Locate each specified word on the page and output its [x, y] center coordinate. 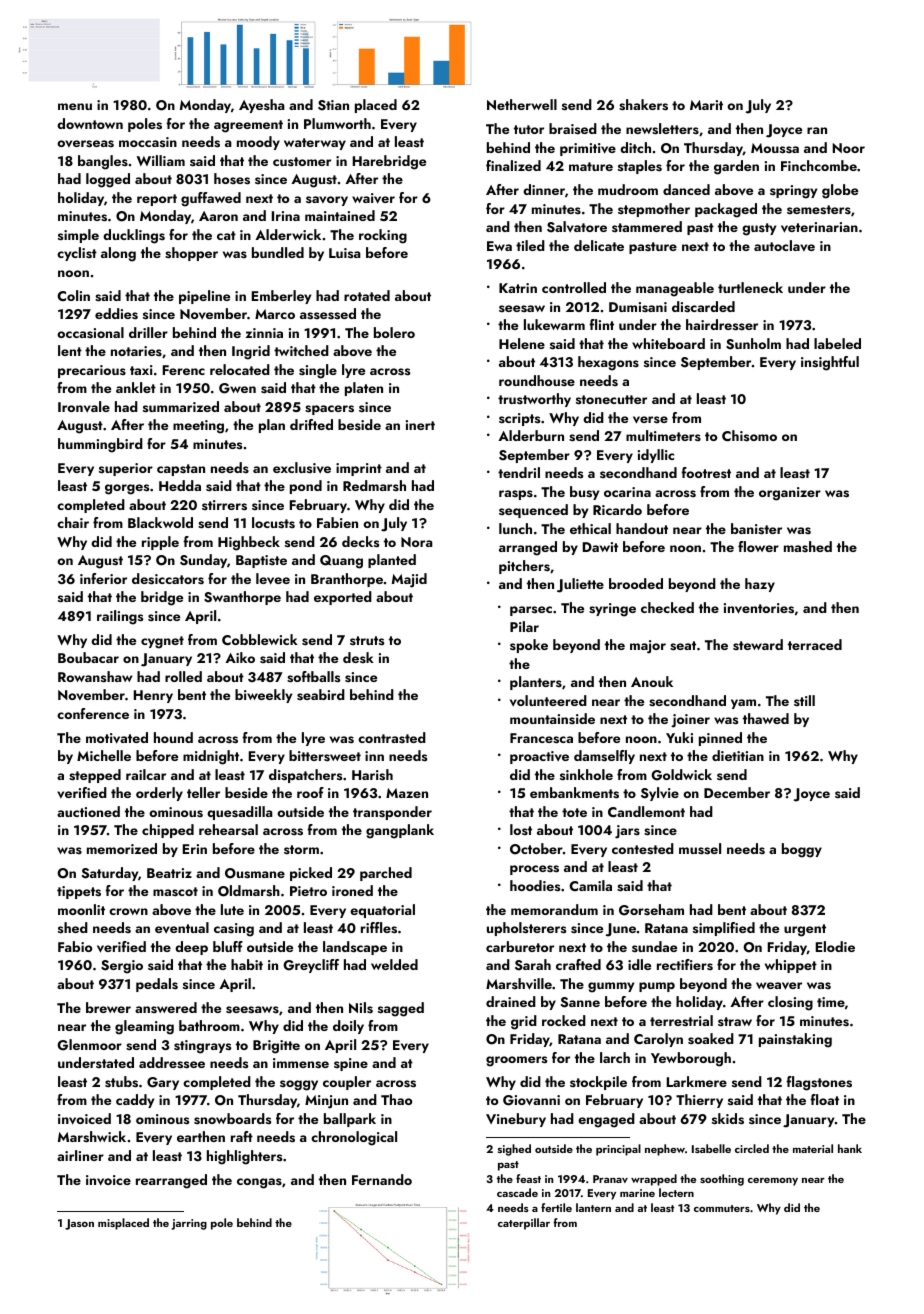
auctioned [88, 811]
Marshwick [92, 1137]
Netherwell [522, 104]
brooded [636, 583]
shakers [643, 105]
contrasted [392, 738]
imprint [359, 469]
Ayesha [262, 106]
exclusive [302, 467]
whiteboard [668, 343]
